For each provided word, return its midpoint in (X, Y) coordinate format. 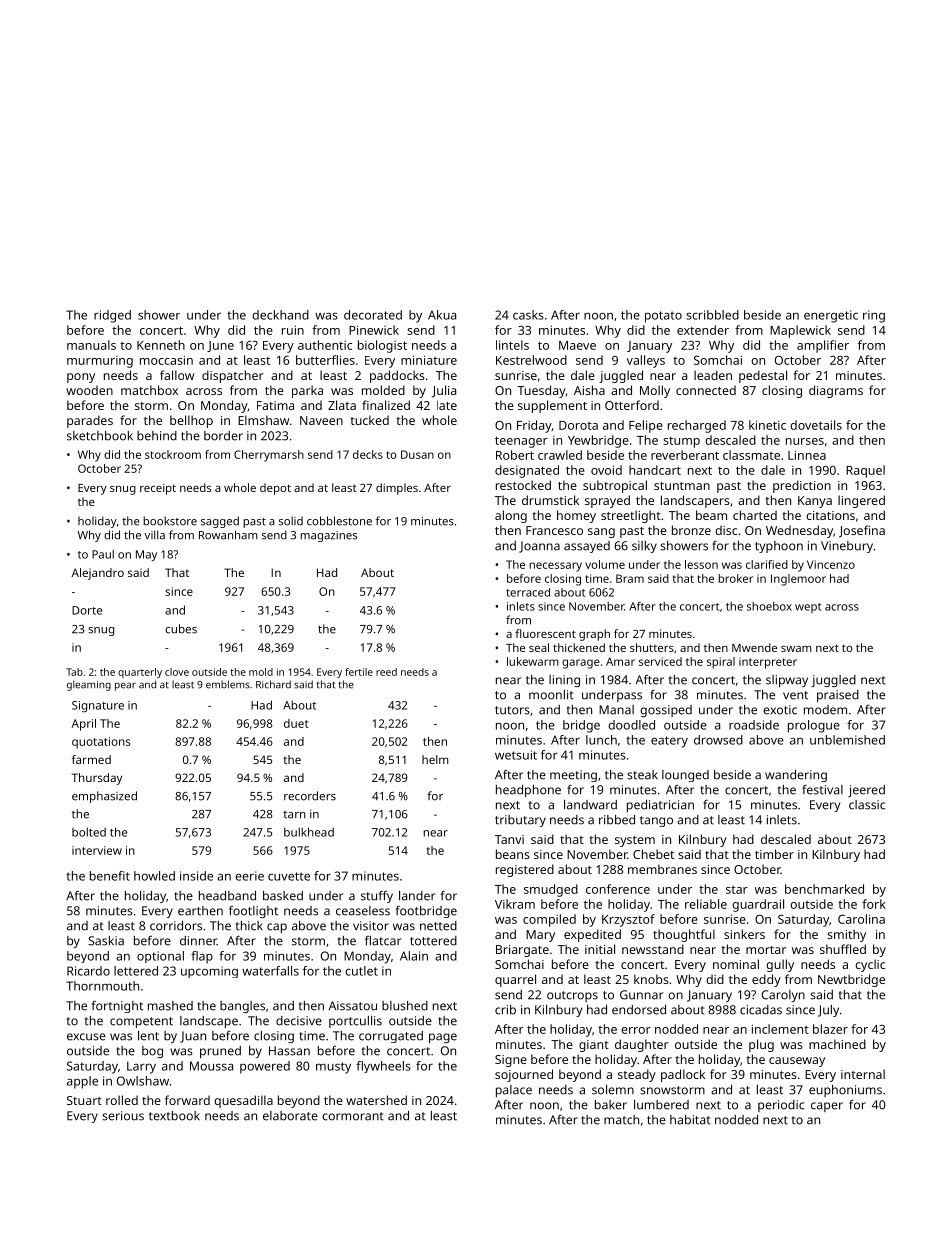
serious (123, 1116)
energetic (831, 316)
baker (611, 1105)
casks (528, 315)
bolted (89, 832)
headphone (528, 791)
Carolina (861, 919)
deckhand (280, 315)
